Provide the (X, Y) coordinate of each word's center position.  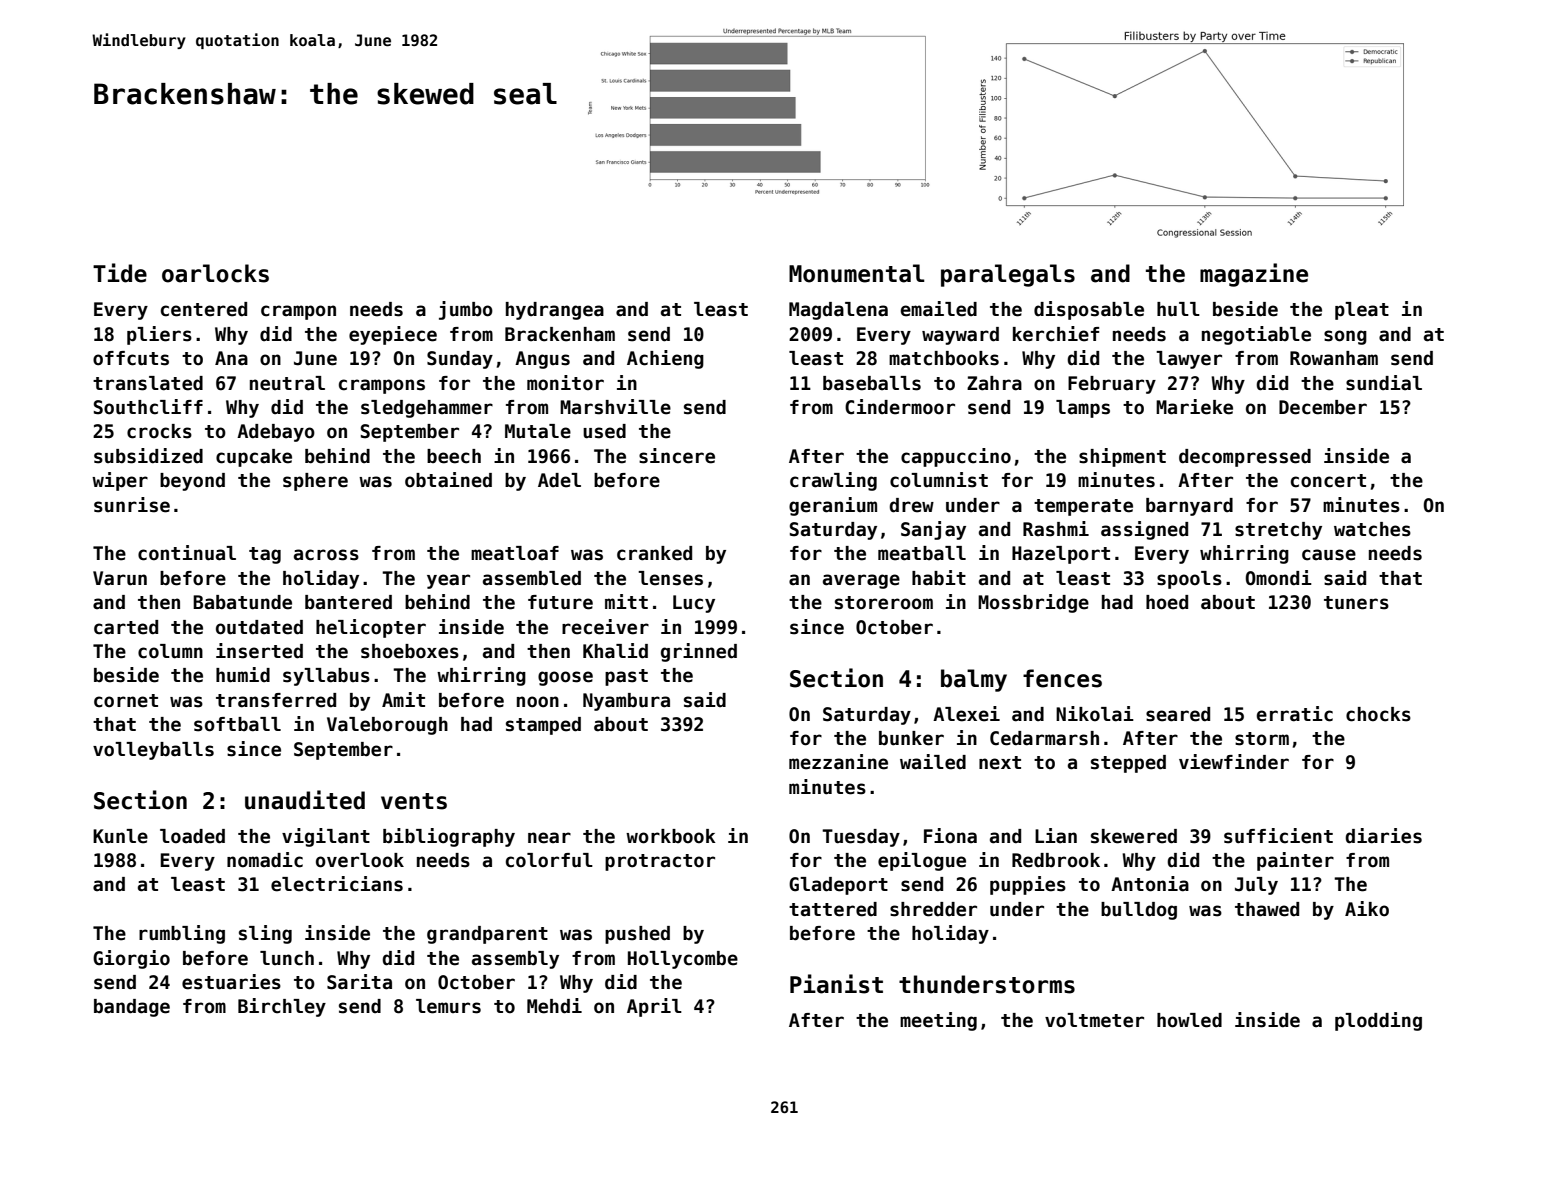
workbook (671, 836)
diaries (1383, 836)
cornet (126, 701)
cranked (654, 553)
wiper (120, 481)
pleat (1362, 311)
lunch (287, 958)
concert (1328, 481)
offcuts (131, 358)
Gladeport (838, 886)
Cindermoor (900, 407)
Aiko (1367, 909)
